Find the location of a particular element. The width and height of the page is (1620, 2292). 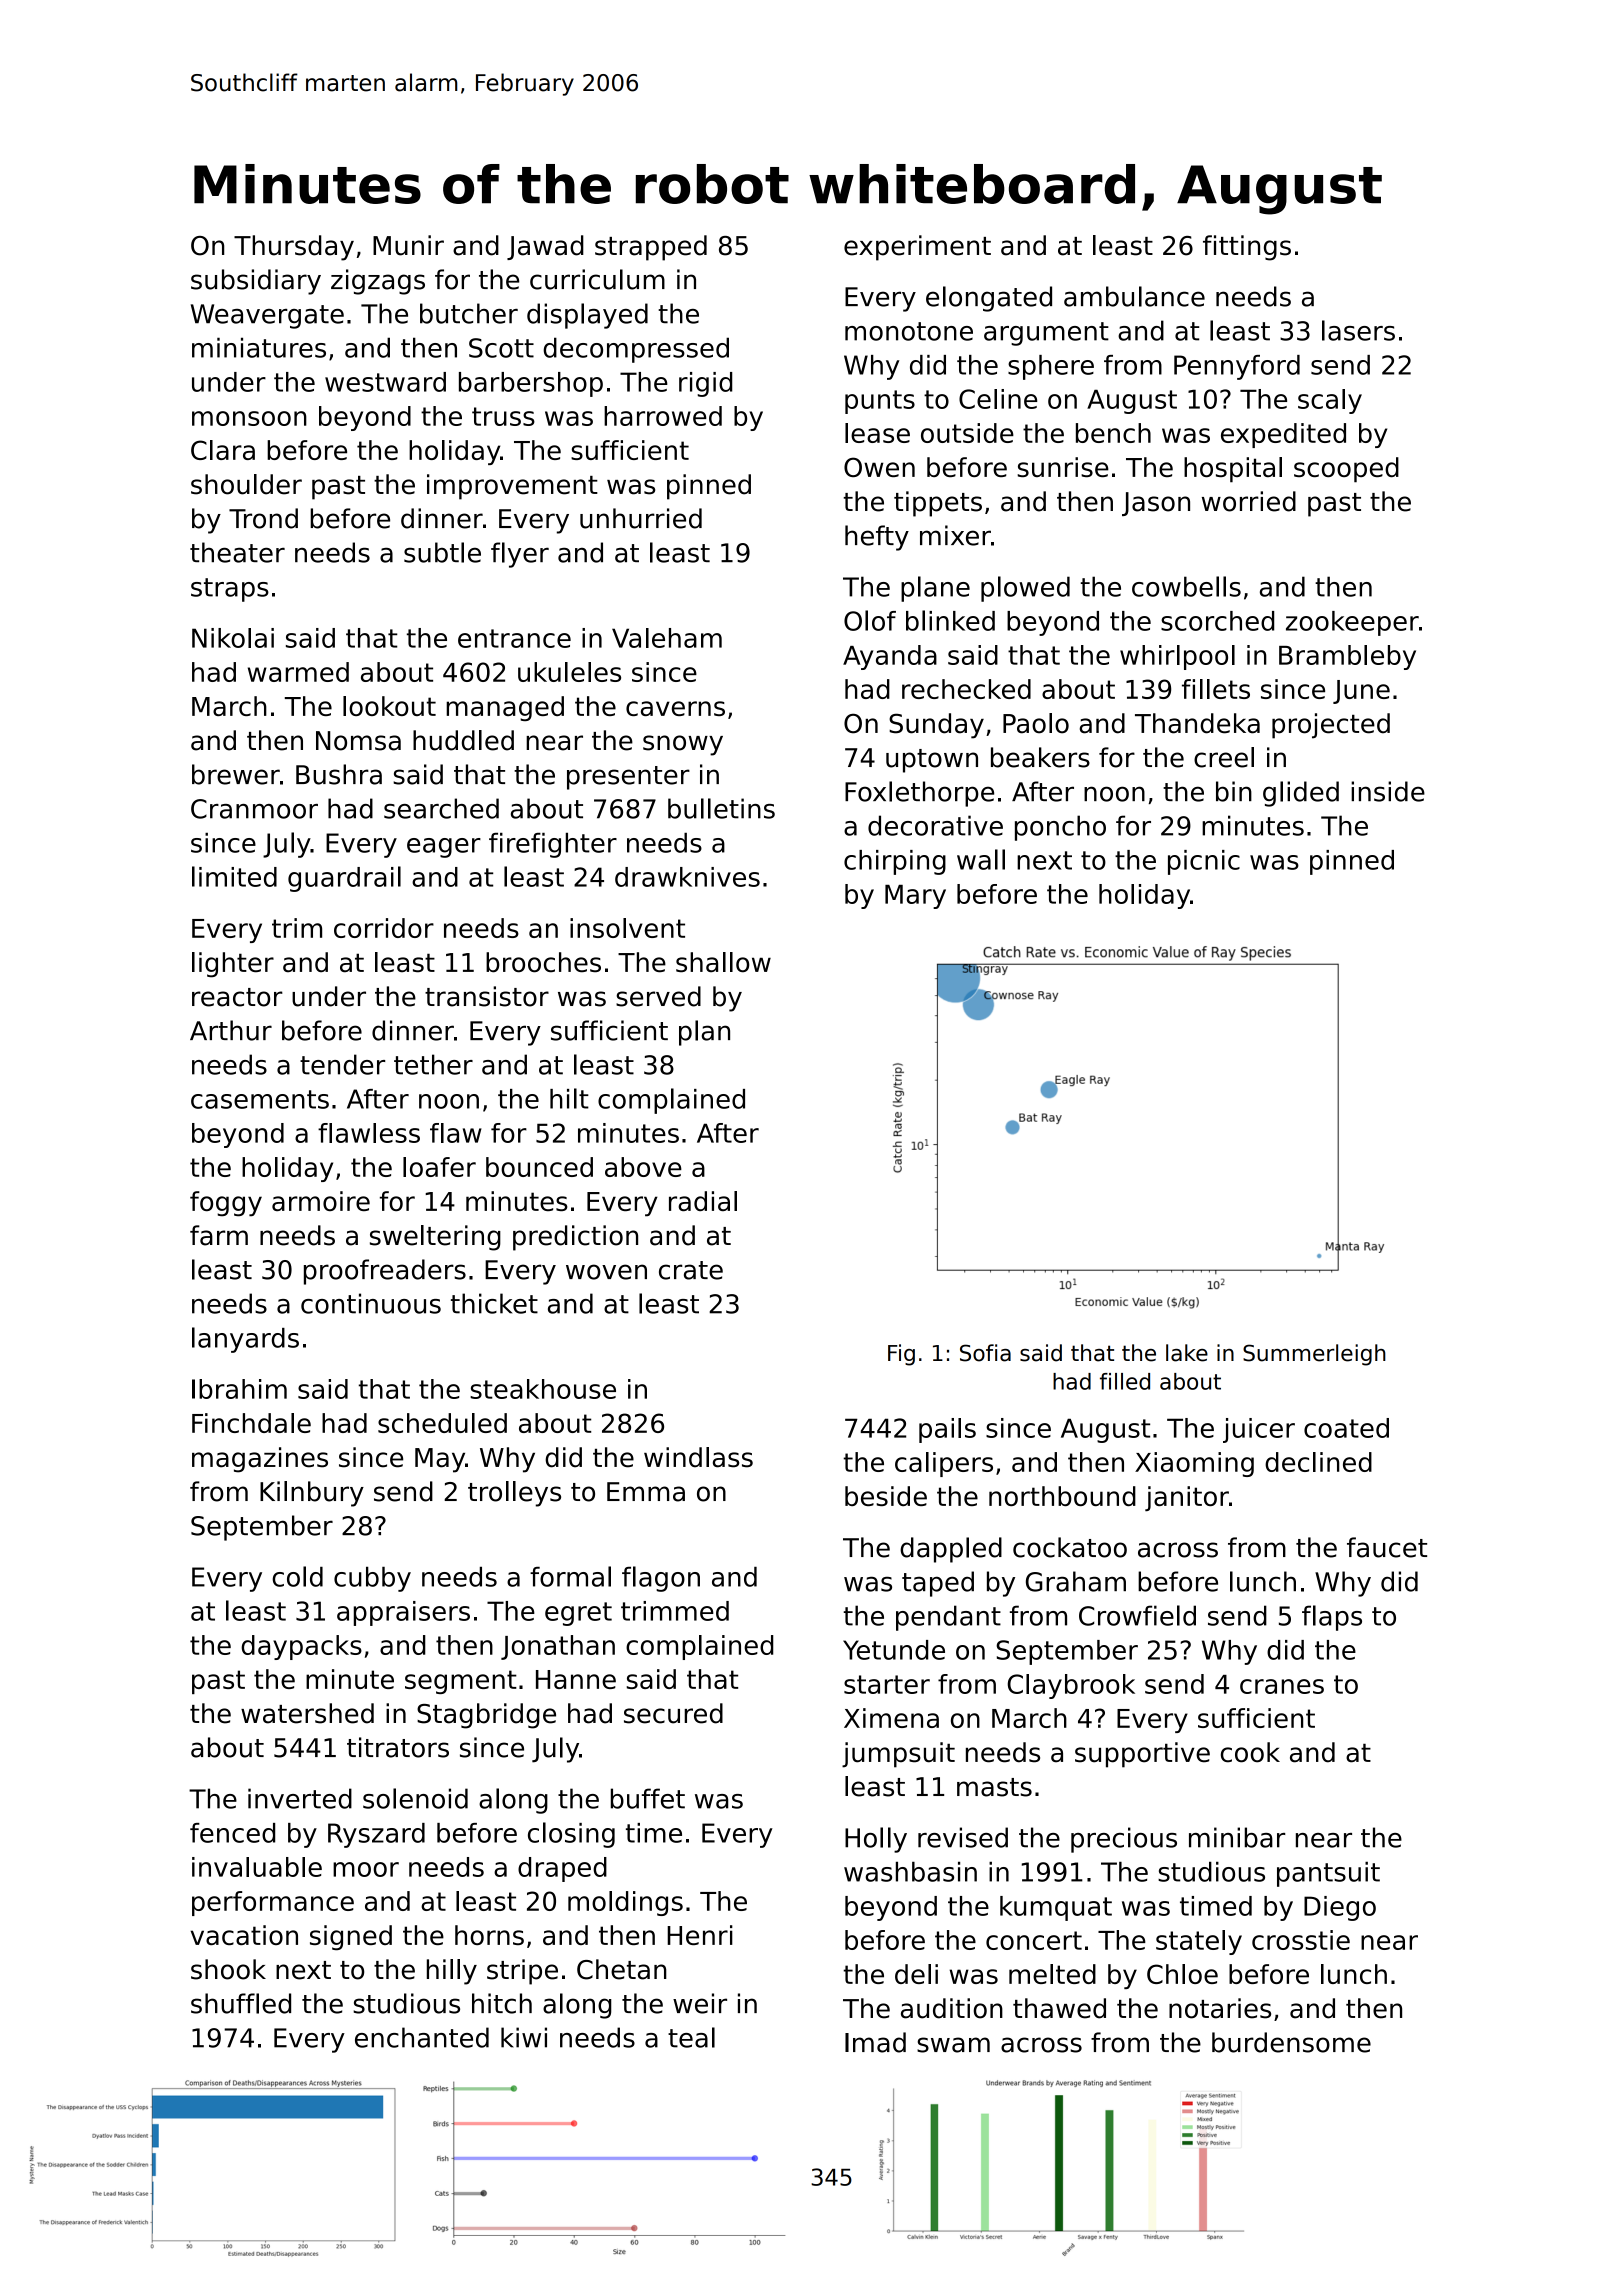

steakhouse is located at coordinates (543, 1389).
